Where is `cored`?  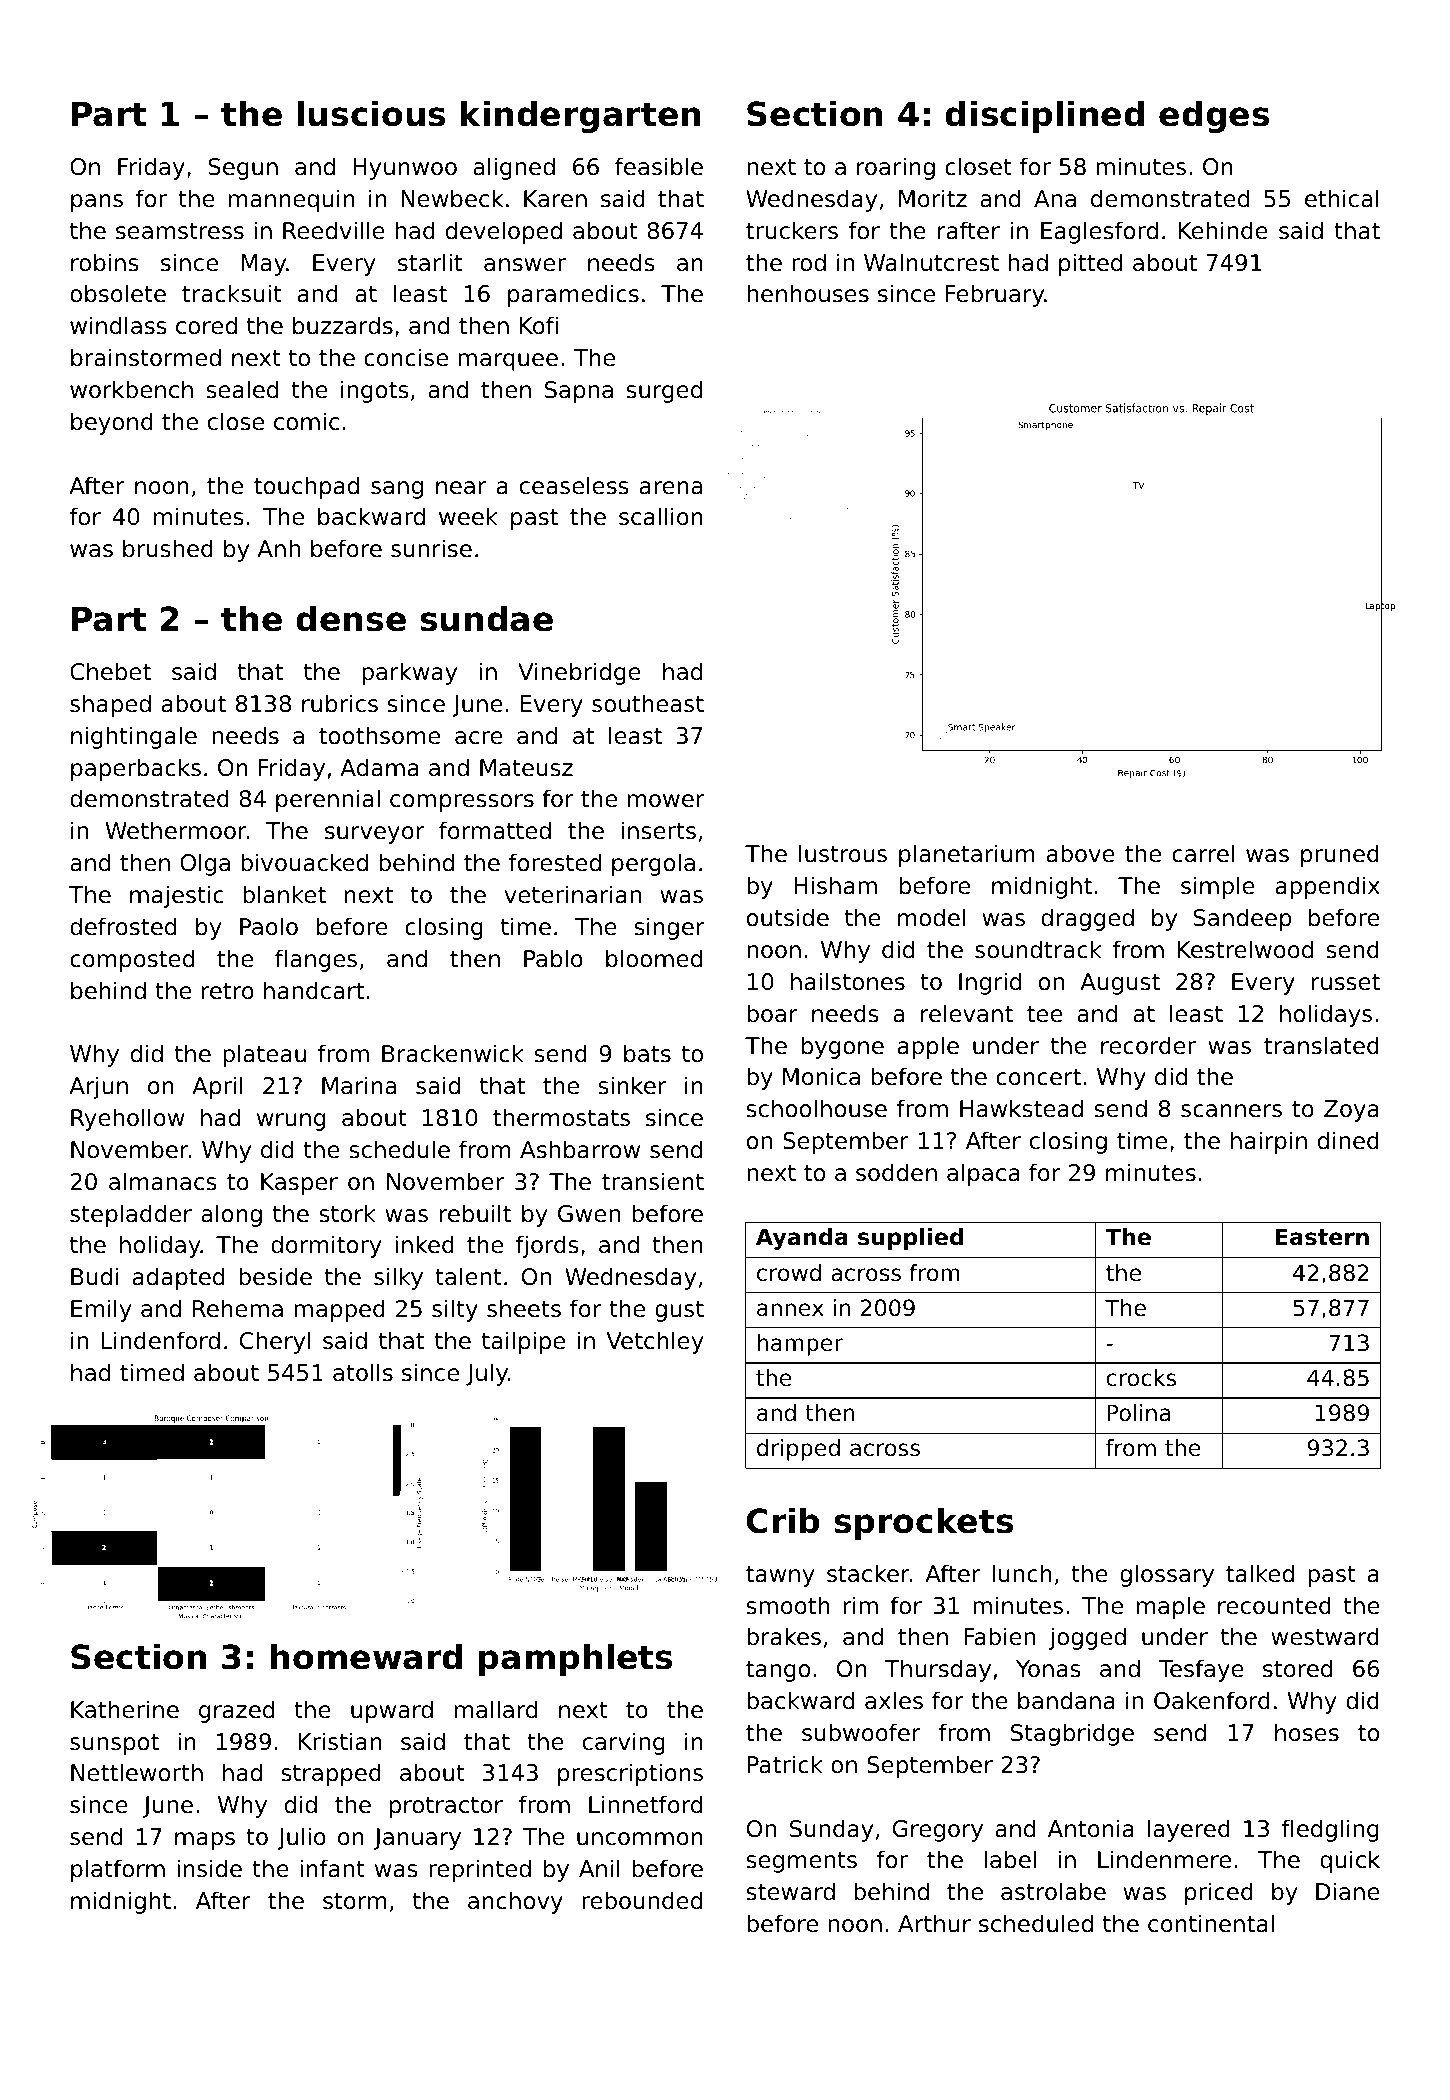
cored is located at coordinates (206, 325).
